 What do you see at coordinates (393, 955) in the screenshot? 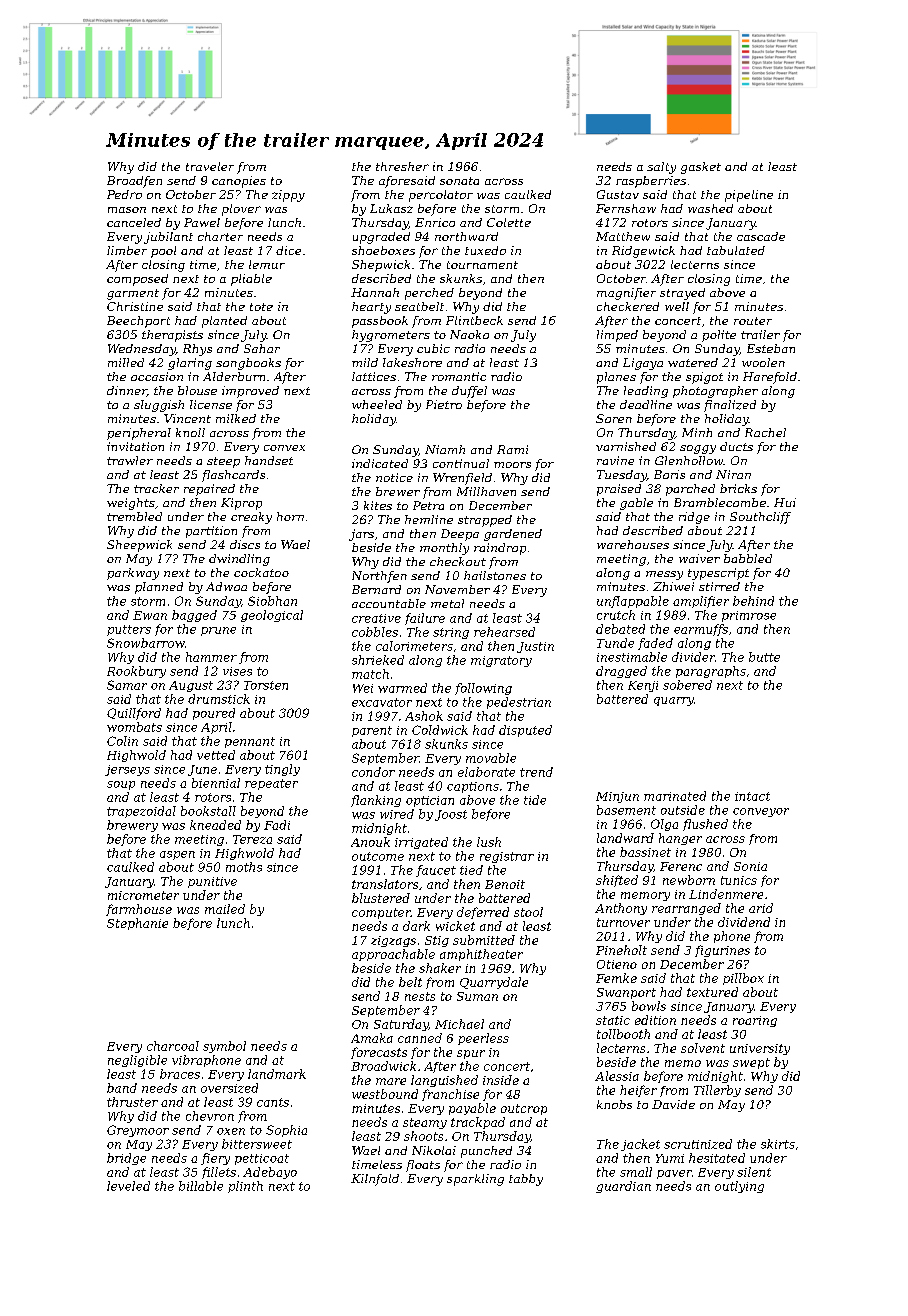
I see `approachable` at bounding box center [393, 955].
